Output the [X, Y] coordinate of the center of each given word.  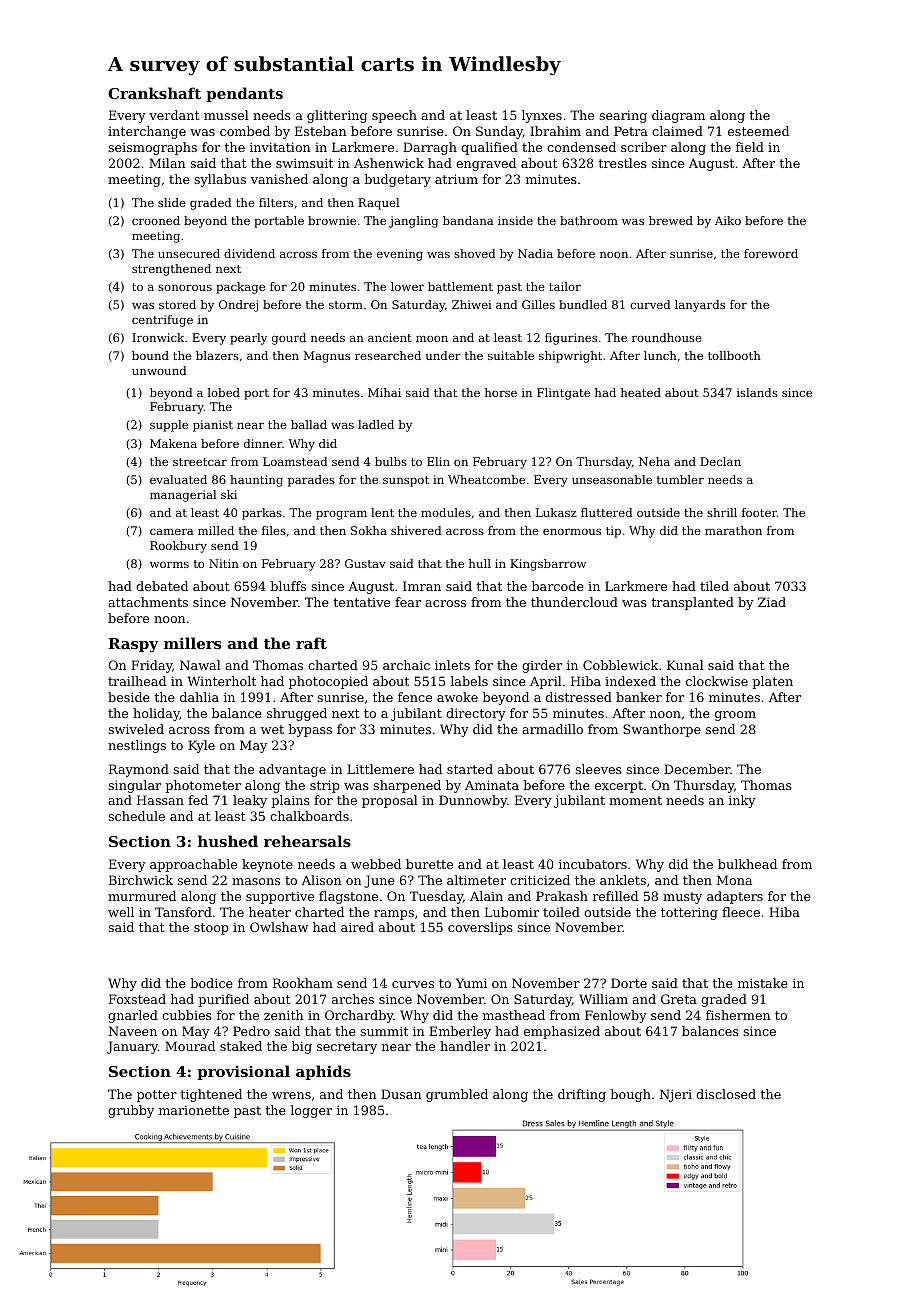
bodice [212, 983]
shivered [416, 530]
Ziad [772, 602]
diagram [678, 116]
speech [394, 116]
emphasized [562, 1032]
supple [169, 426]
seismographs [152, 148]
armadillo [552, 729]
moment [635, 800]
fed [198, 800]
